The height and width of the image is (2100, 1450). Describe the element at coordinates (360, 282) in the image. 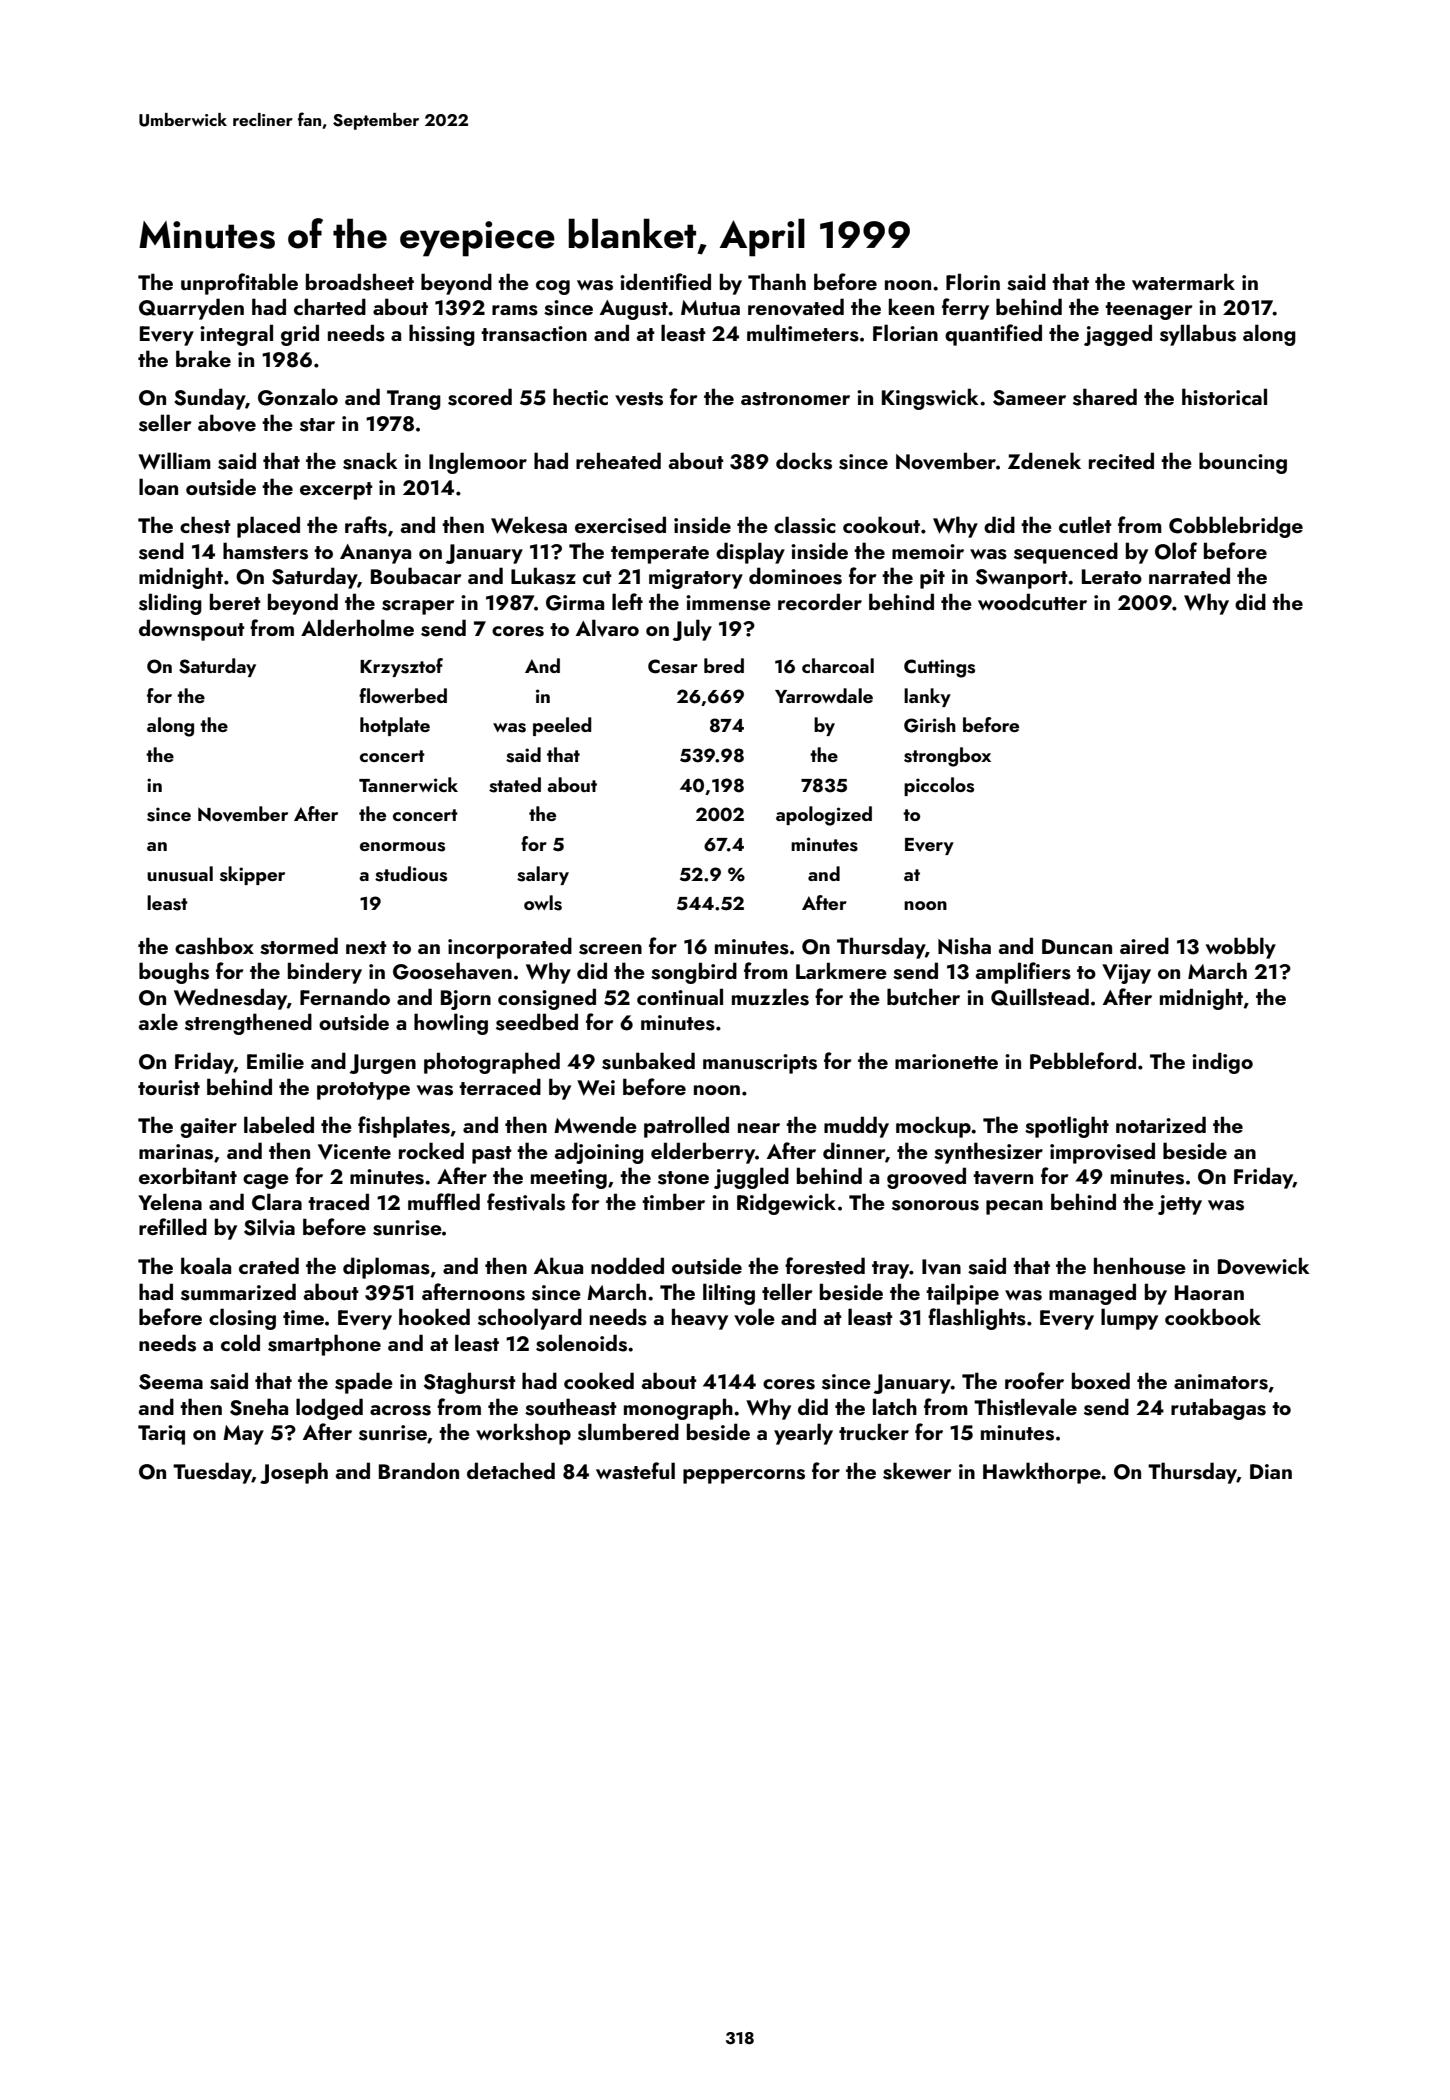

I see `broadsheet` at that location.
